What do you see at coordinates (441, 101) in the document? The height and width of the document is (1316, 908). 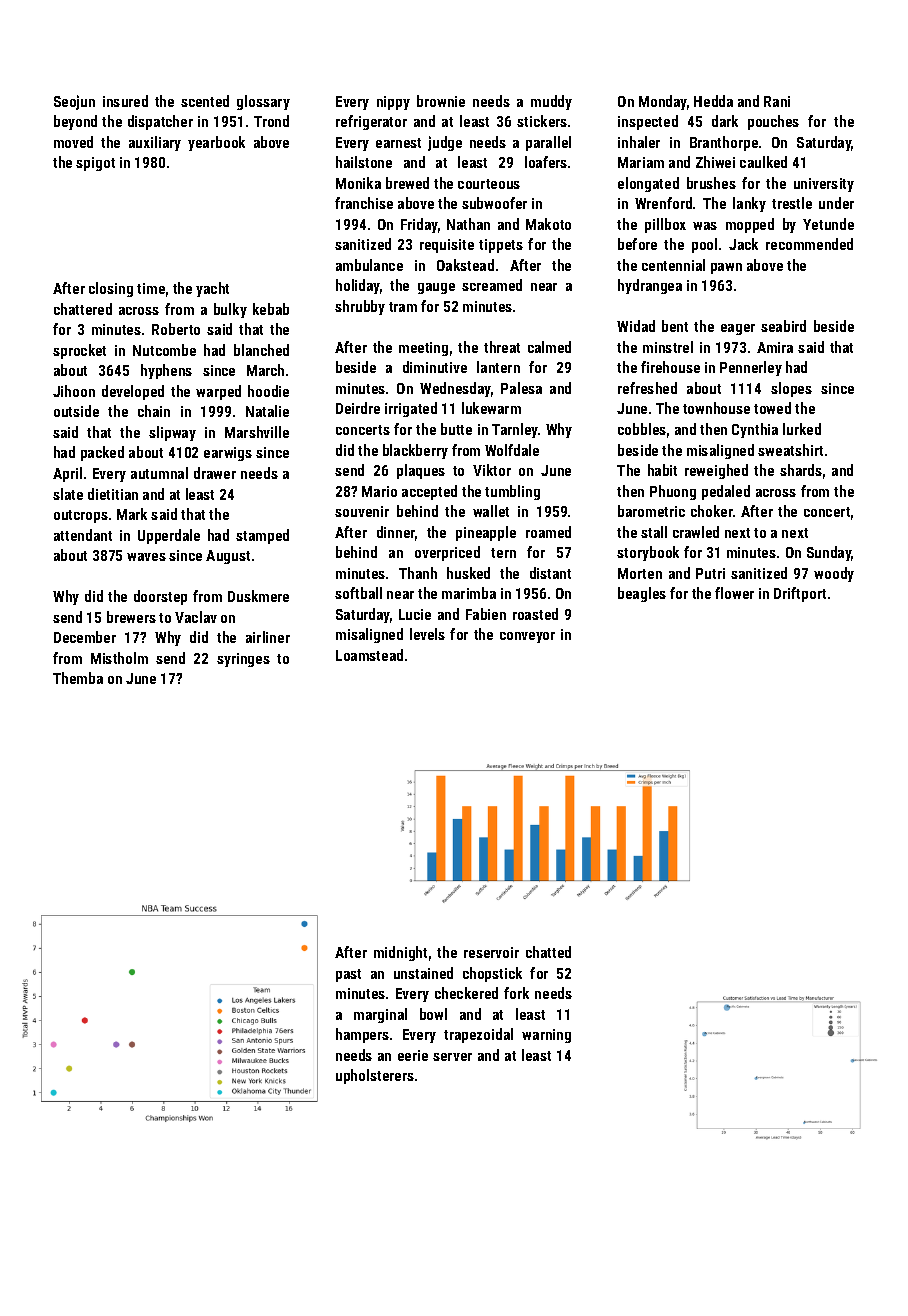 I see `brownie` at bounding box center [441, 101].
